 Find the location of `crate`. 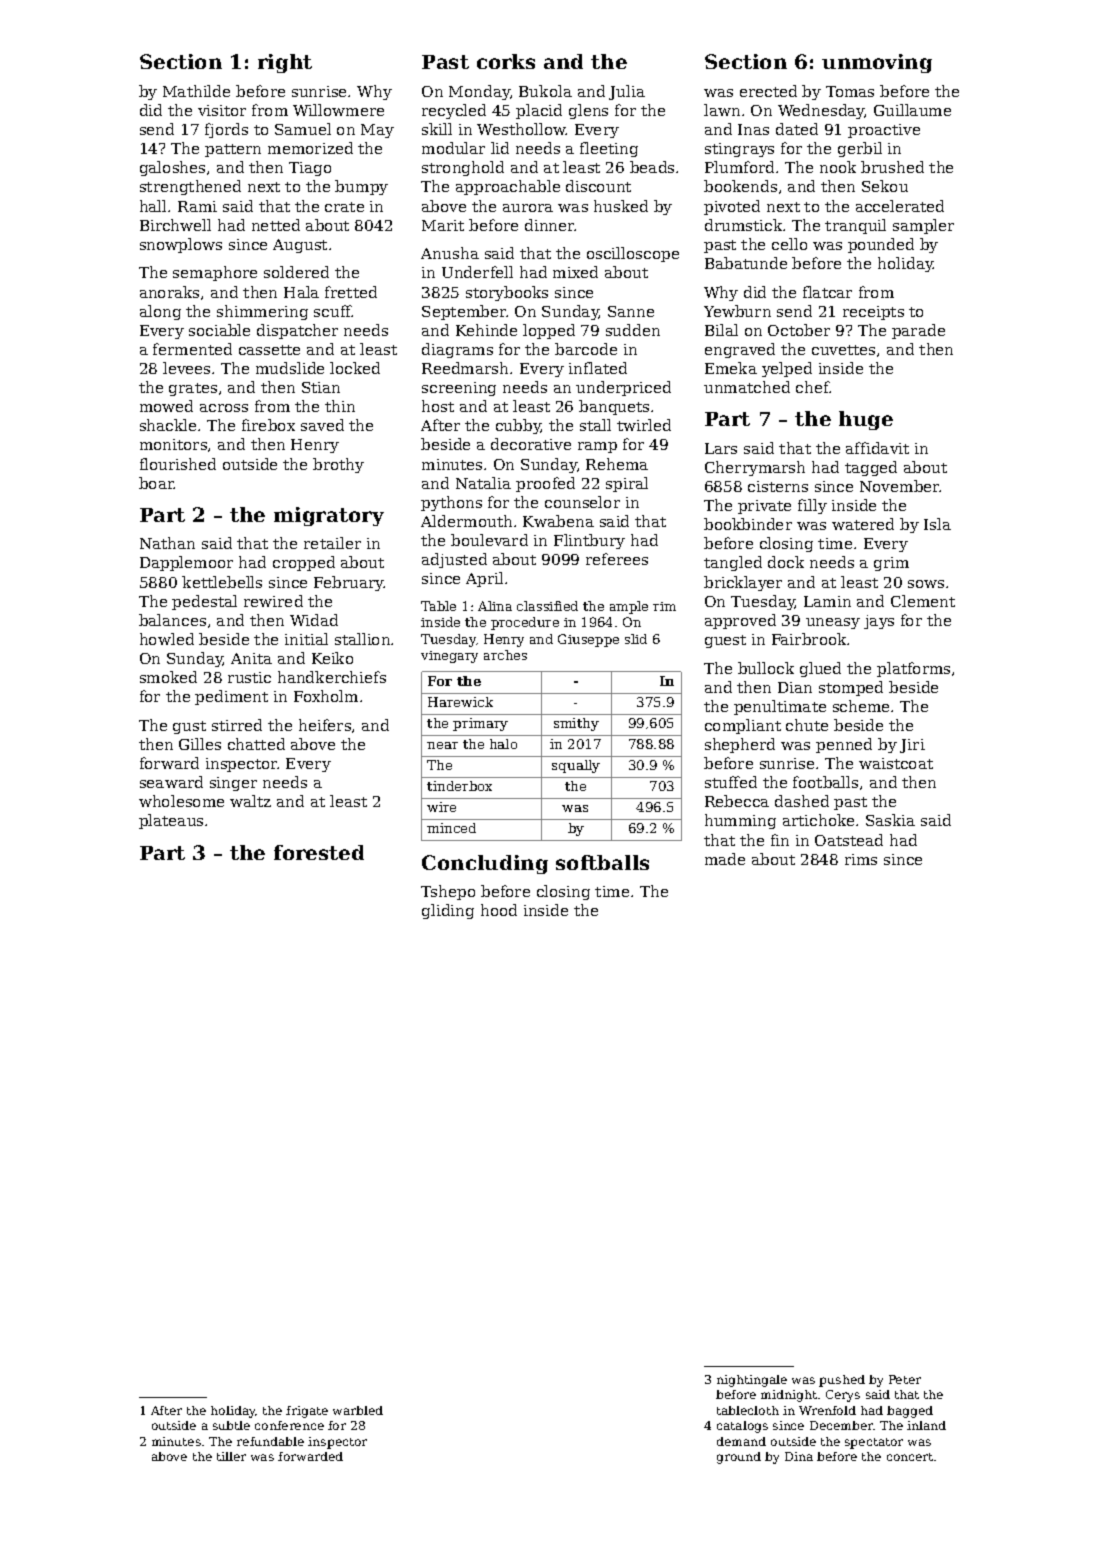

crate is located at coordinates (344, 207).
